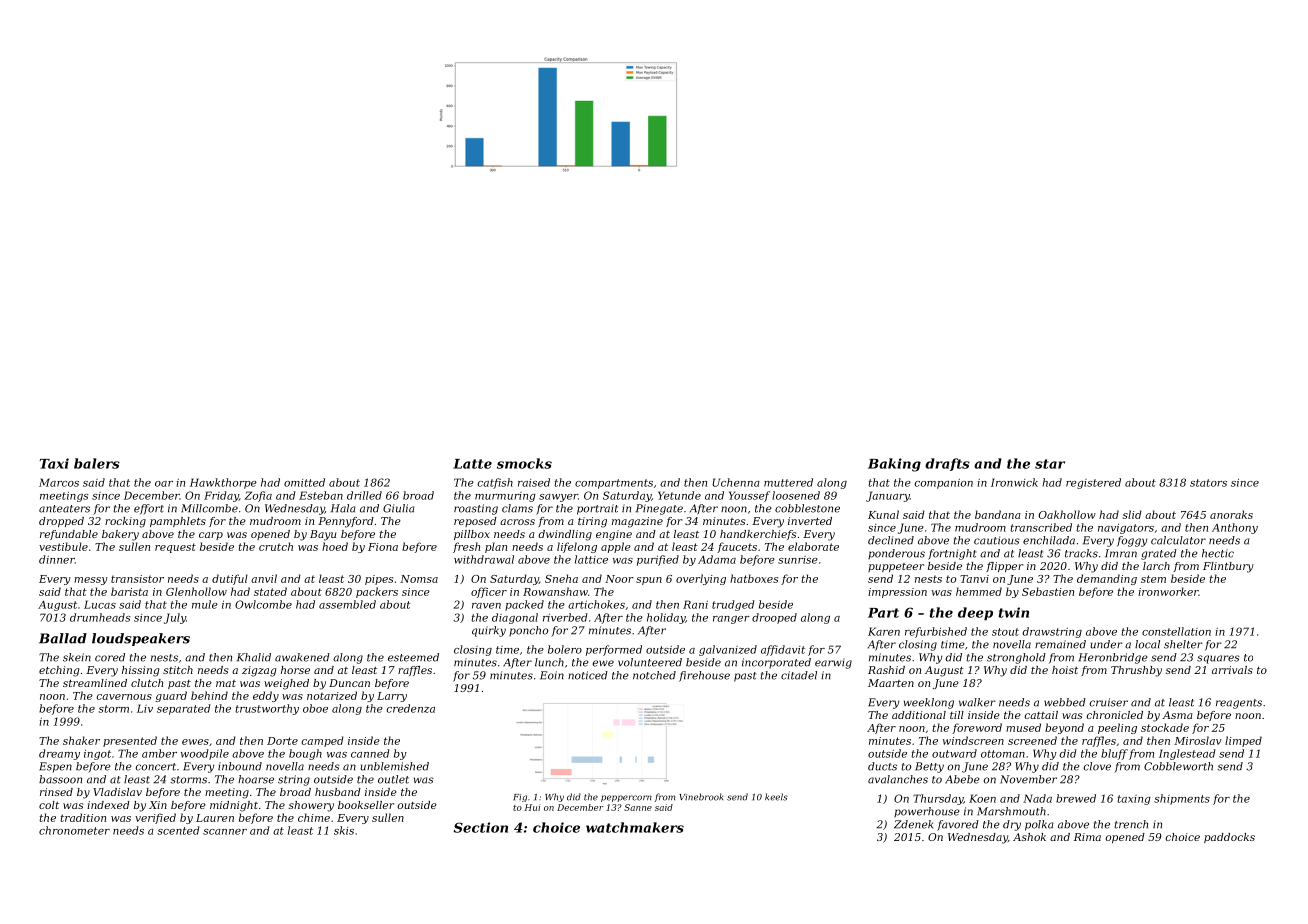  I want to click on Rima, so click(1087, 837).
